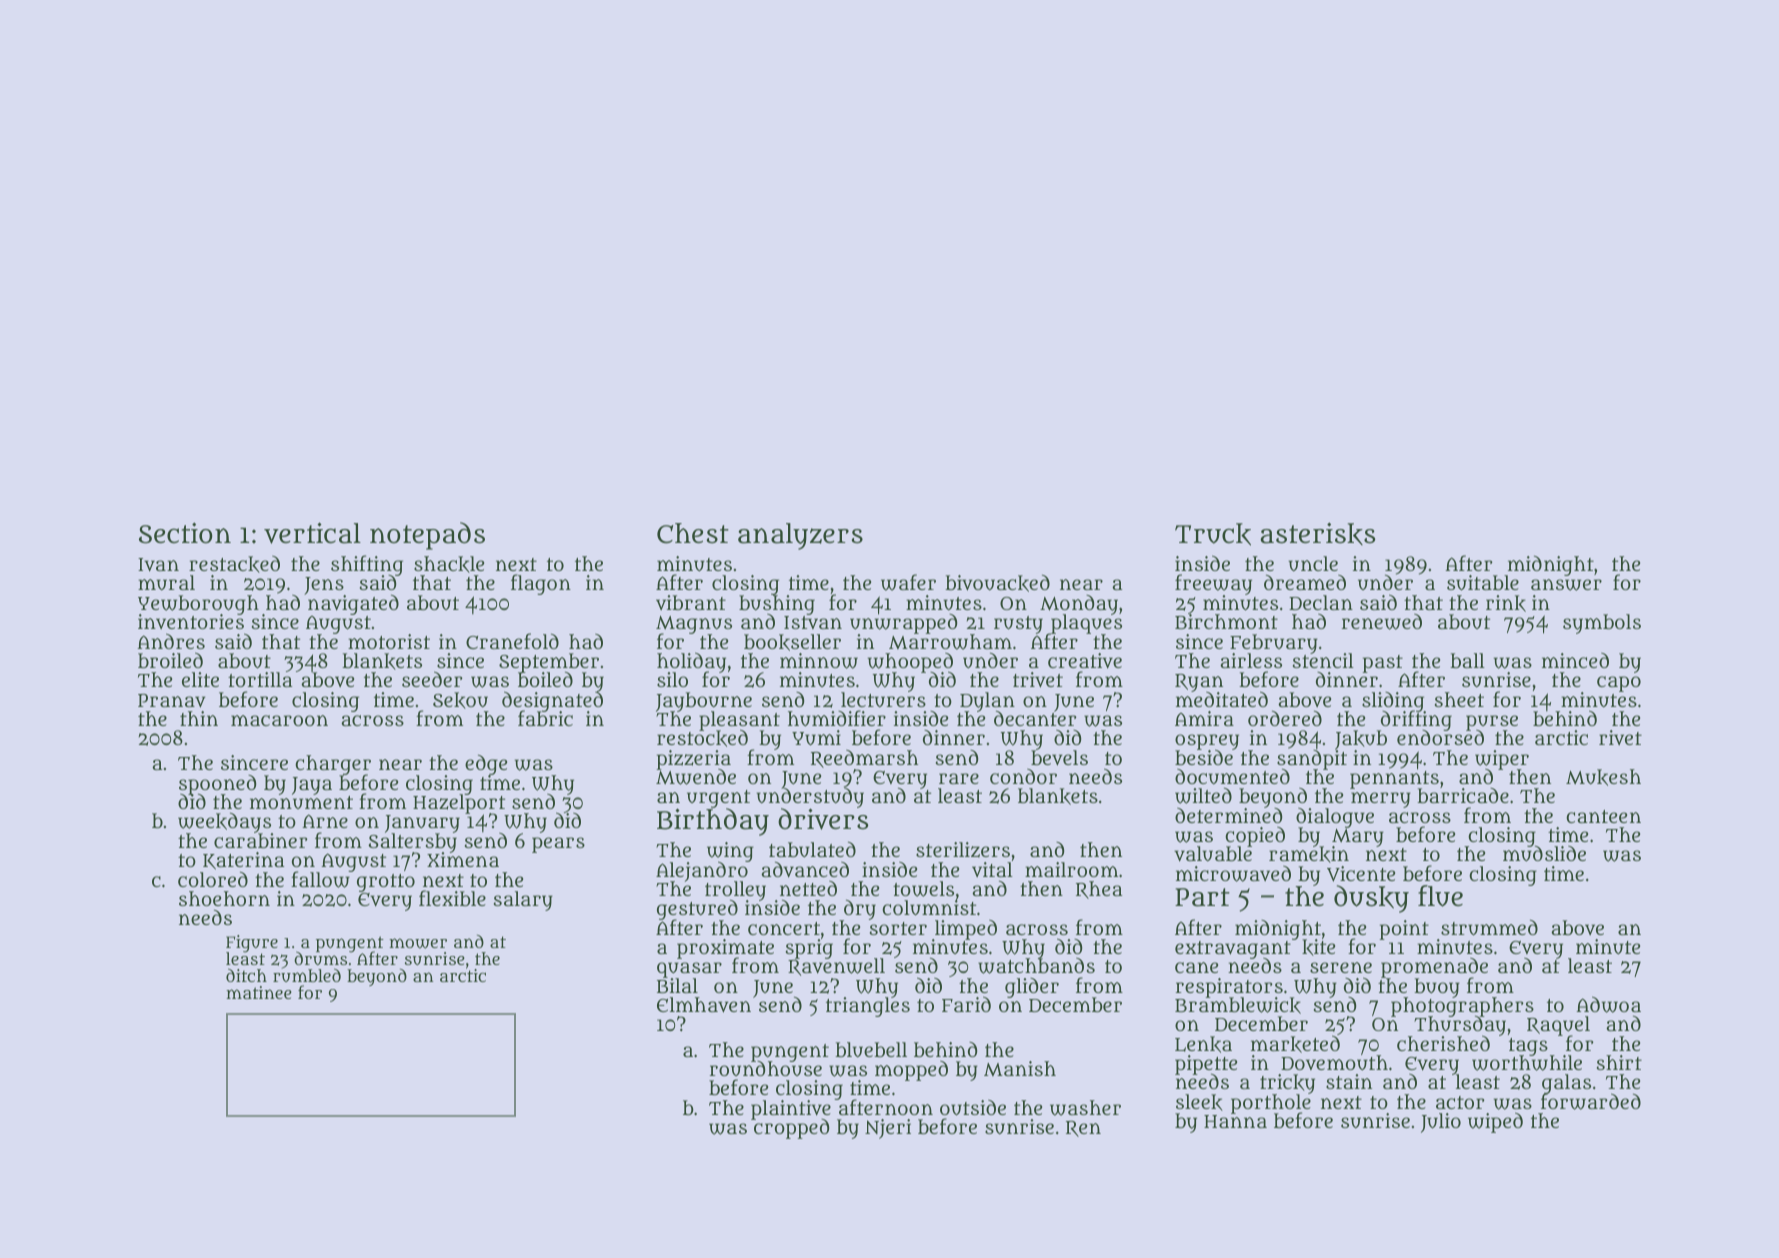 The height and width of the screenshot is (1258, 1779). What do you see at coordinates (158, 565) in the screenshot?
I see `Ivan` at bounding box center [158, 565].
